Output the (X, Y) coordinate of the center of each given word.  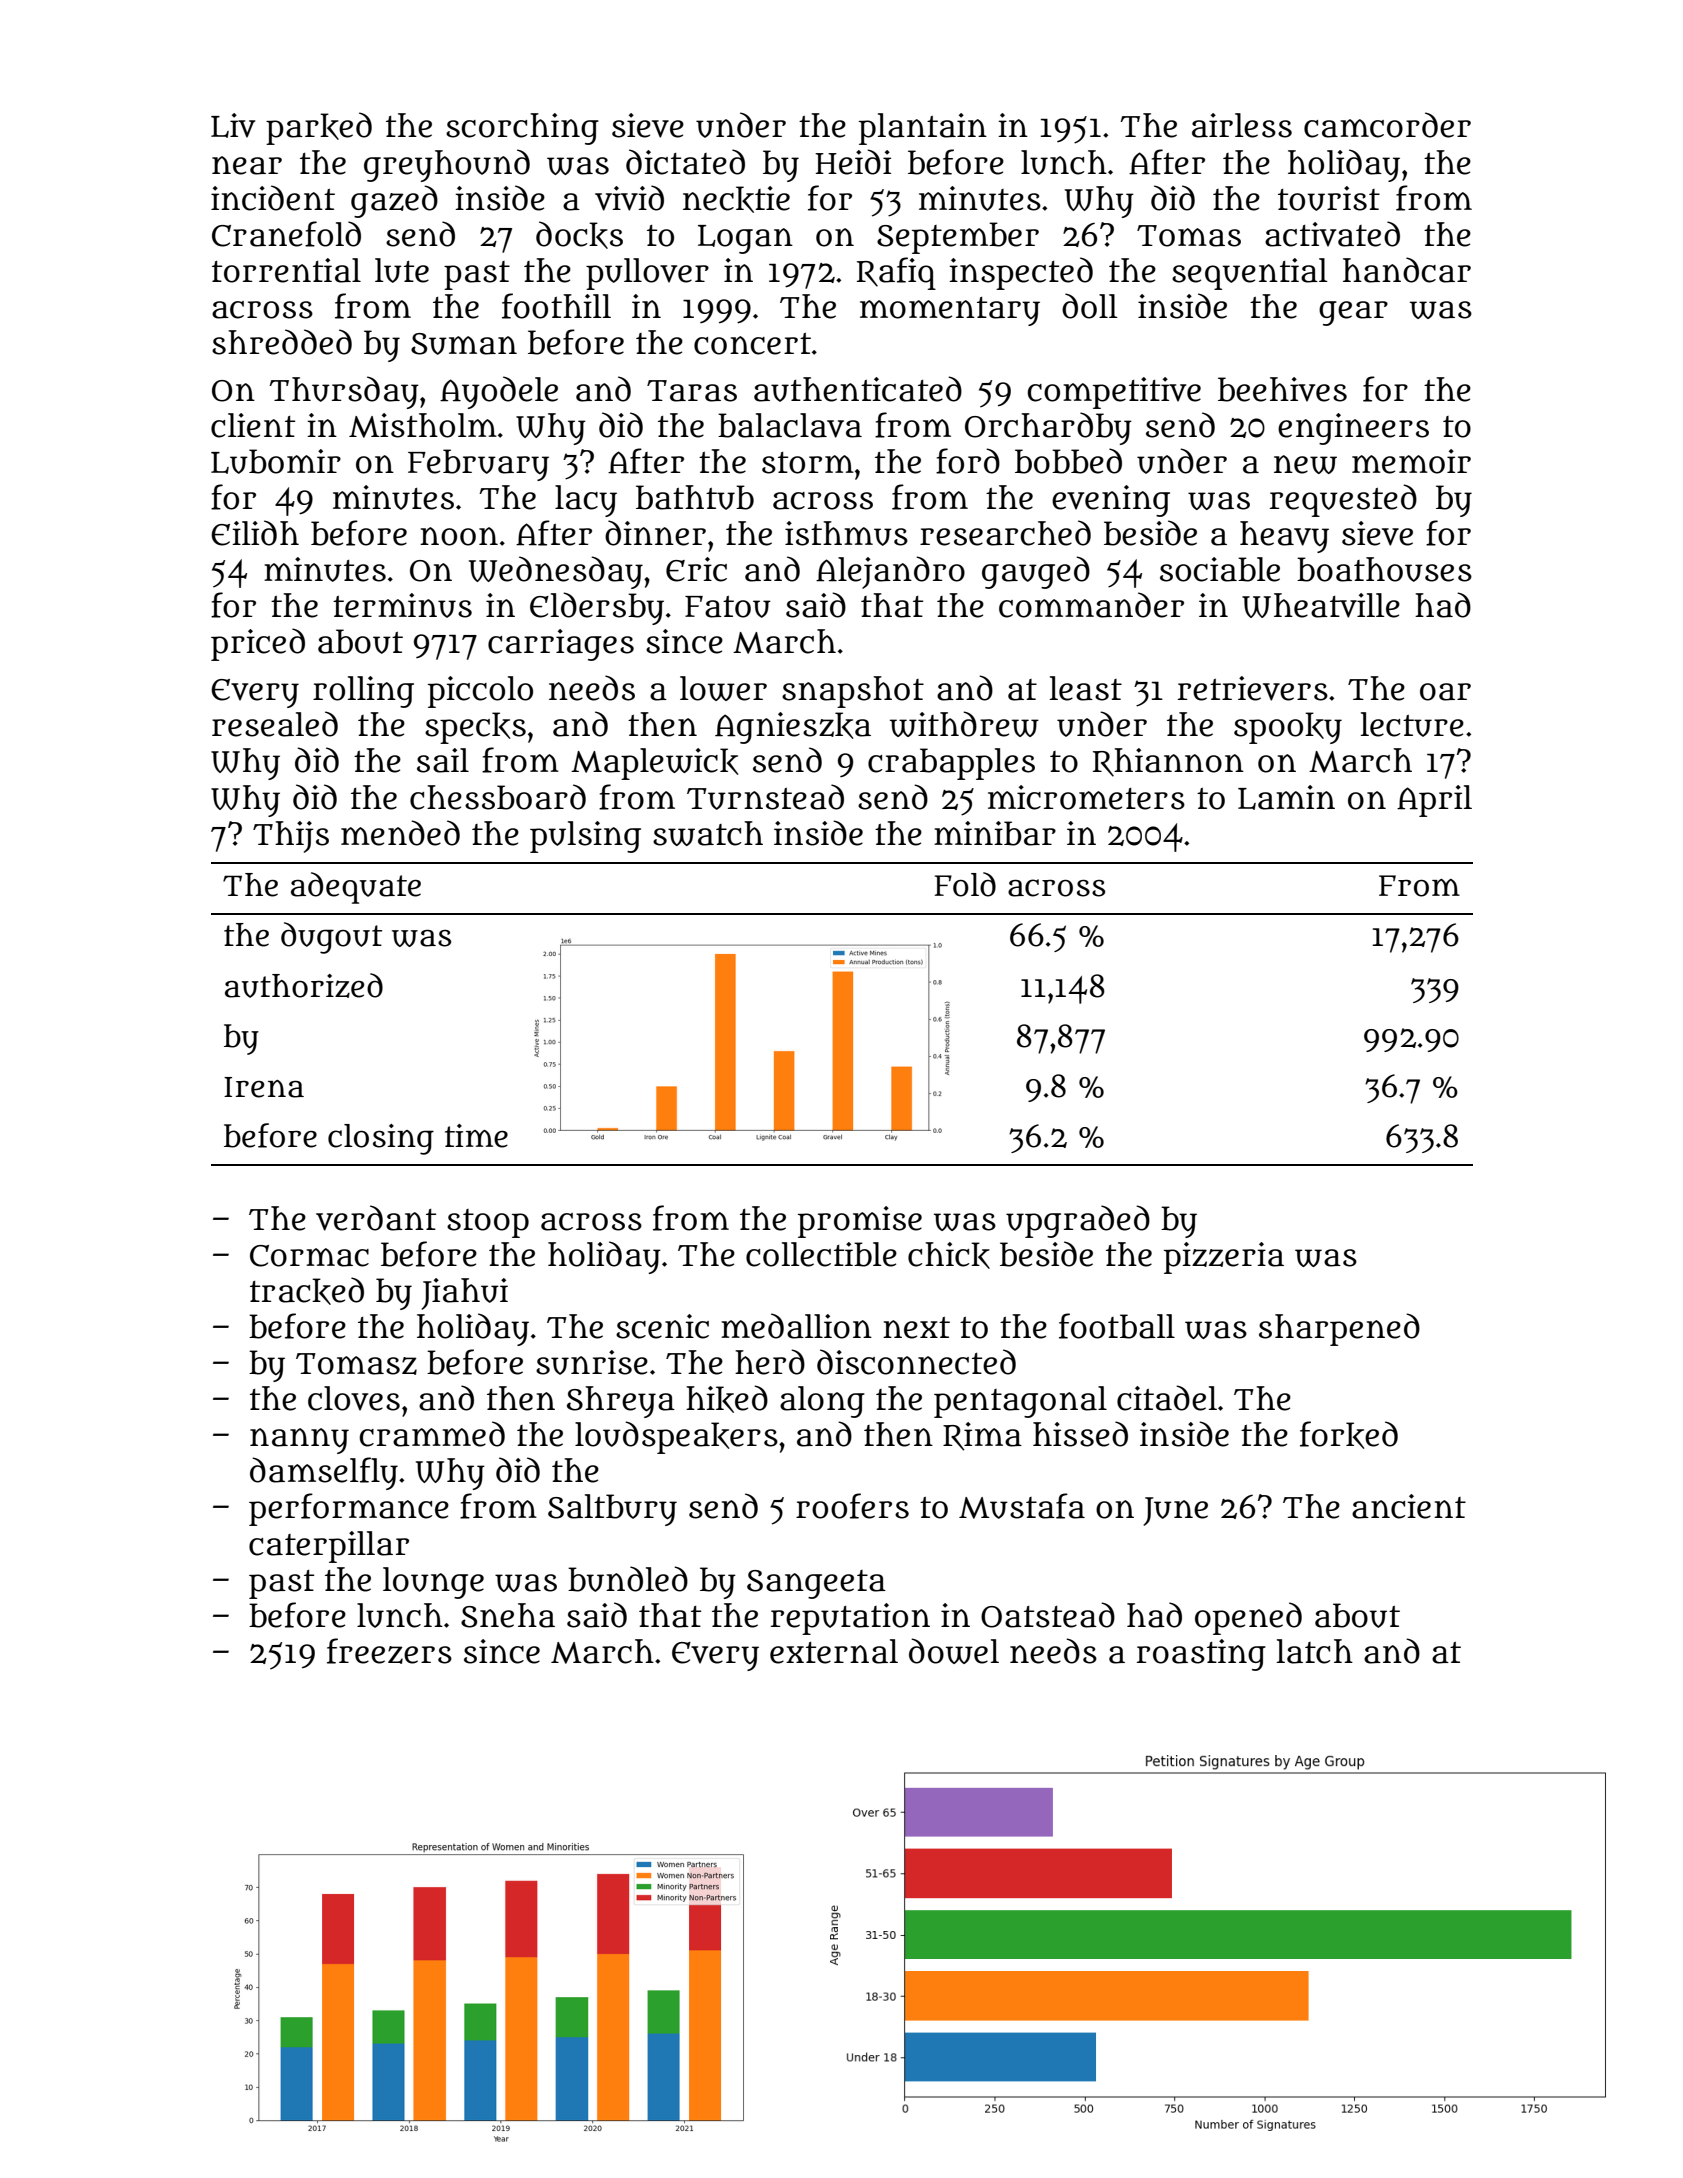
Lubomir (276, 461)
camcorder (1387, 125)
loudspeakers (676, 1437)
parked (319, 128)
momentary (950, 311)
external (834, 1651)
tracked (307, 1291)
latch (1315, 1651)
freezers (389, 1651)
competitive (1114, 393)
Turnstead (765, 797)
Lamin (1286, 797)
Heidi (853, 162)
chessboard (498, 797)
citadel (1167, 1398)
